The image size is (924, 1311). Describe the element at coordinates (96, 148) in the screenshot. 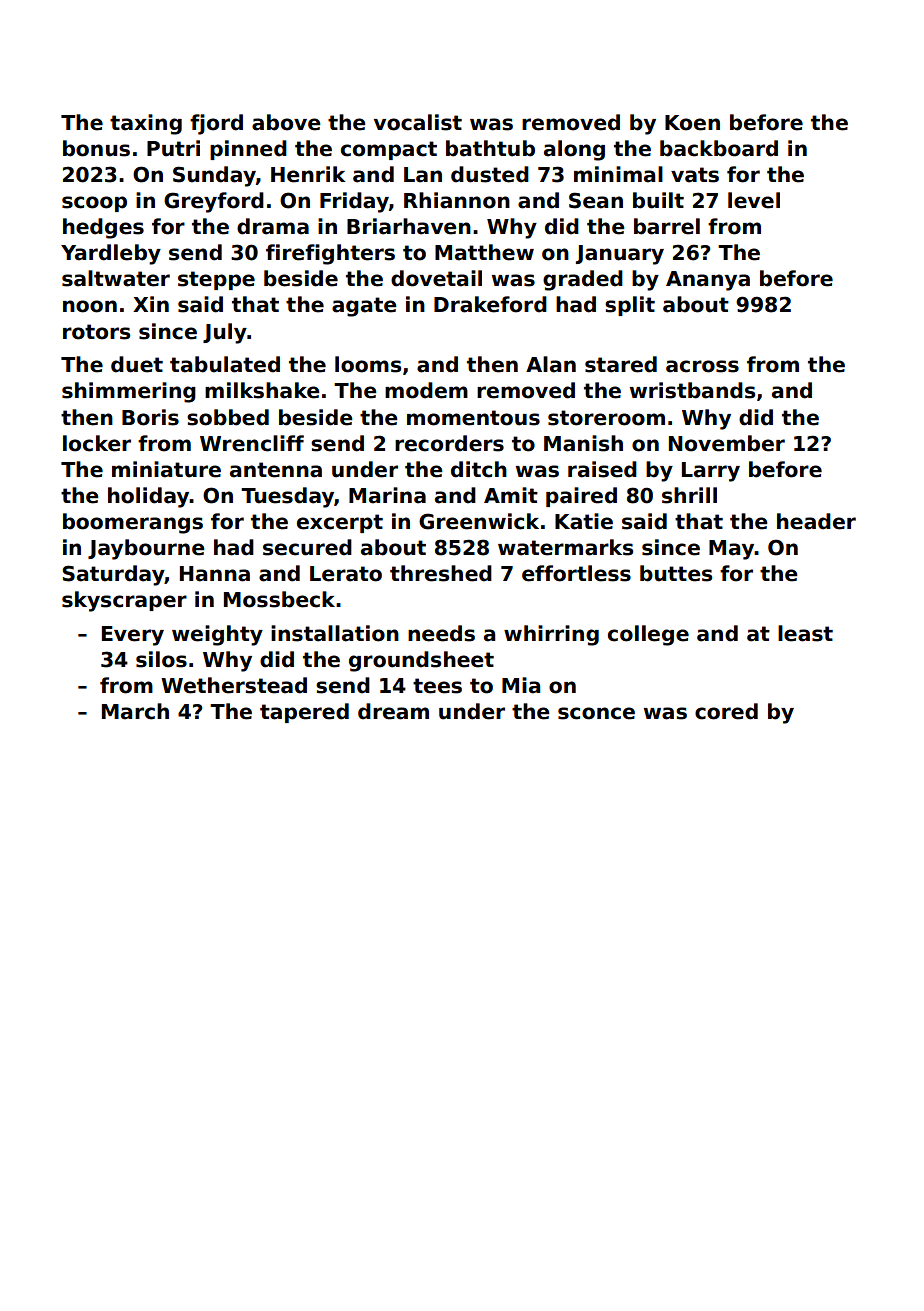

I see `bonus` at that location.
